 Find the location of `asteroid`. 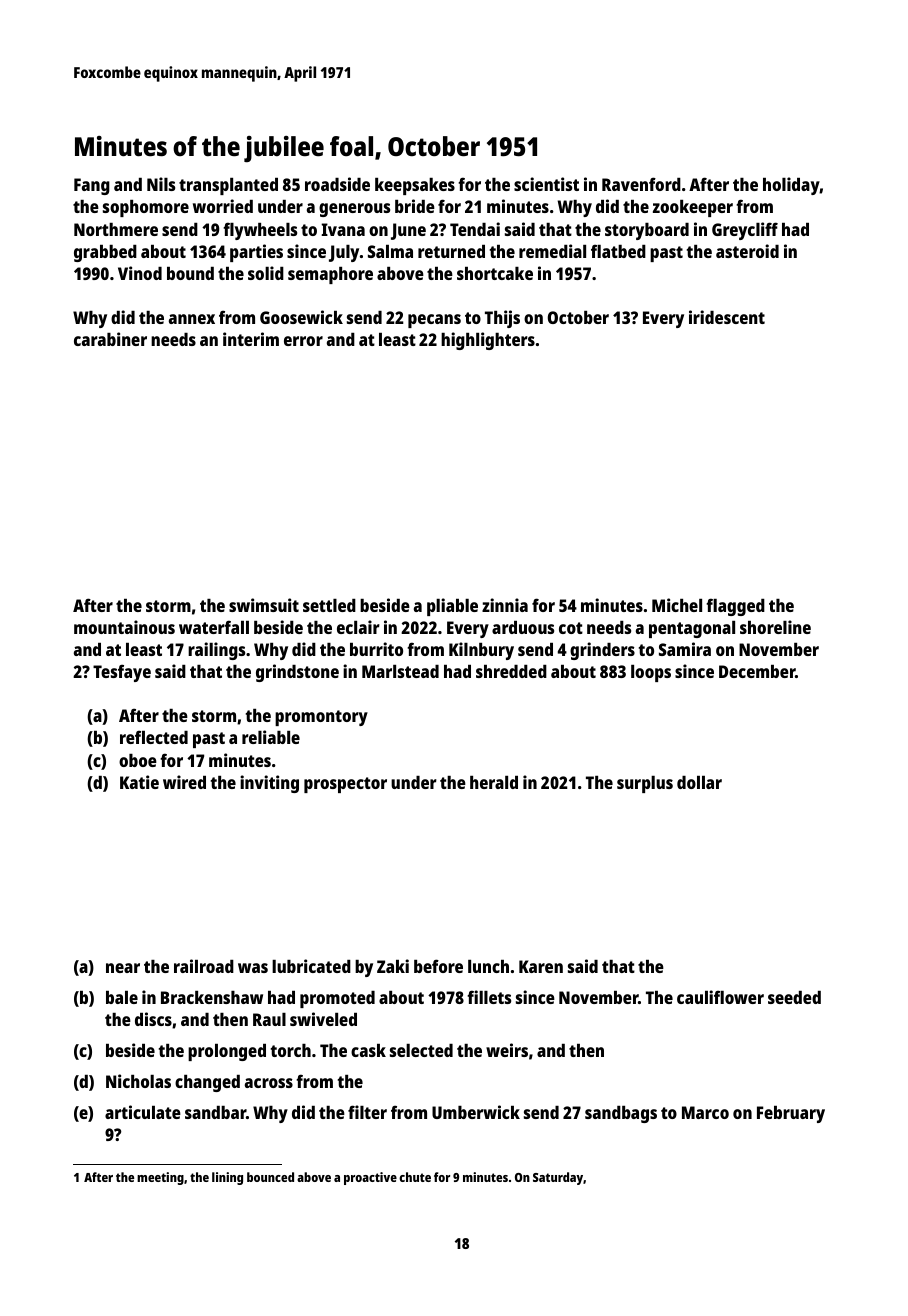

asteroid is located at coordinates (747, 251).
